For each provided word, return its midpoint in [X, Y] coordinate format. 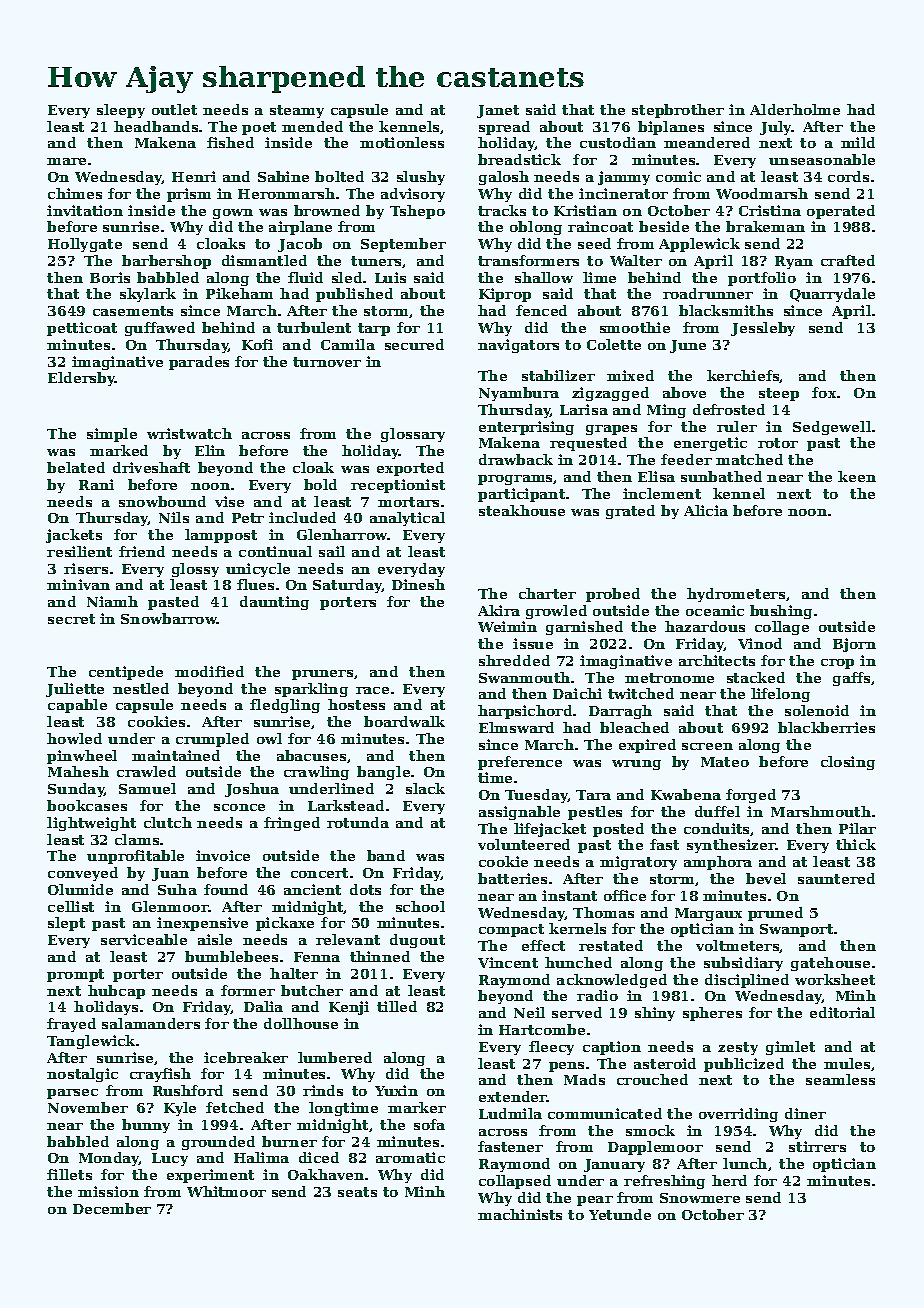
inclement [662, 493]
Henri [194, 176]
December [112, 1208]
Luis [390, 277]
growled [556, 612]
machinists [520, 1214]
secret [71, 619]
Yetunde [620, 1214]
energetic [710, 444]
